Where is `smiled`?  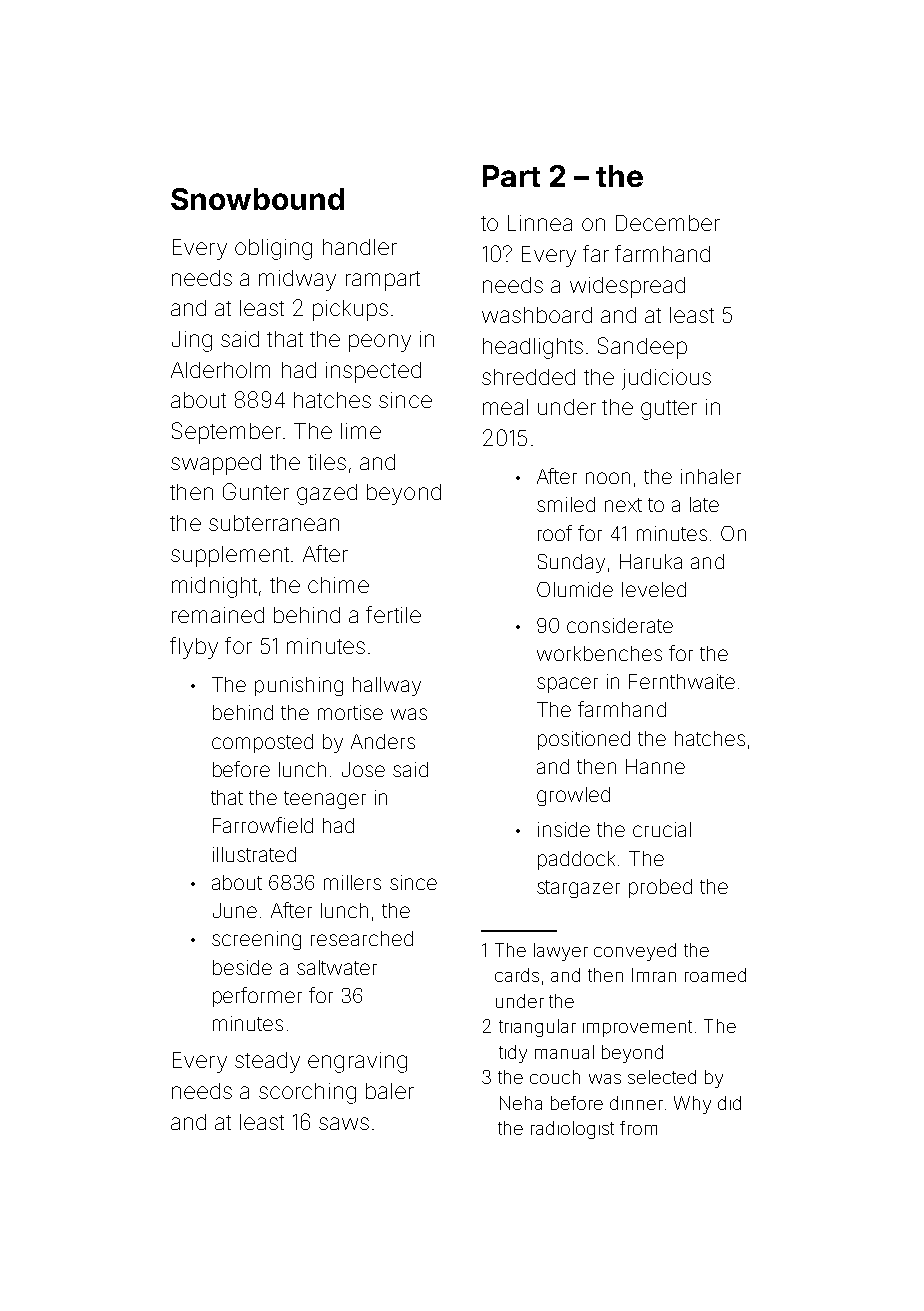
smiled is located at coordinates (566, 504).
